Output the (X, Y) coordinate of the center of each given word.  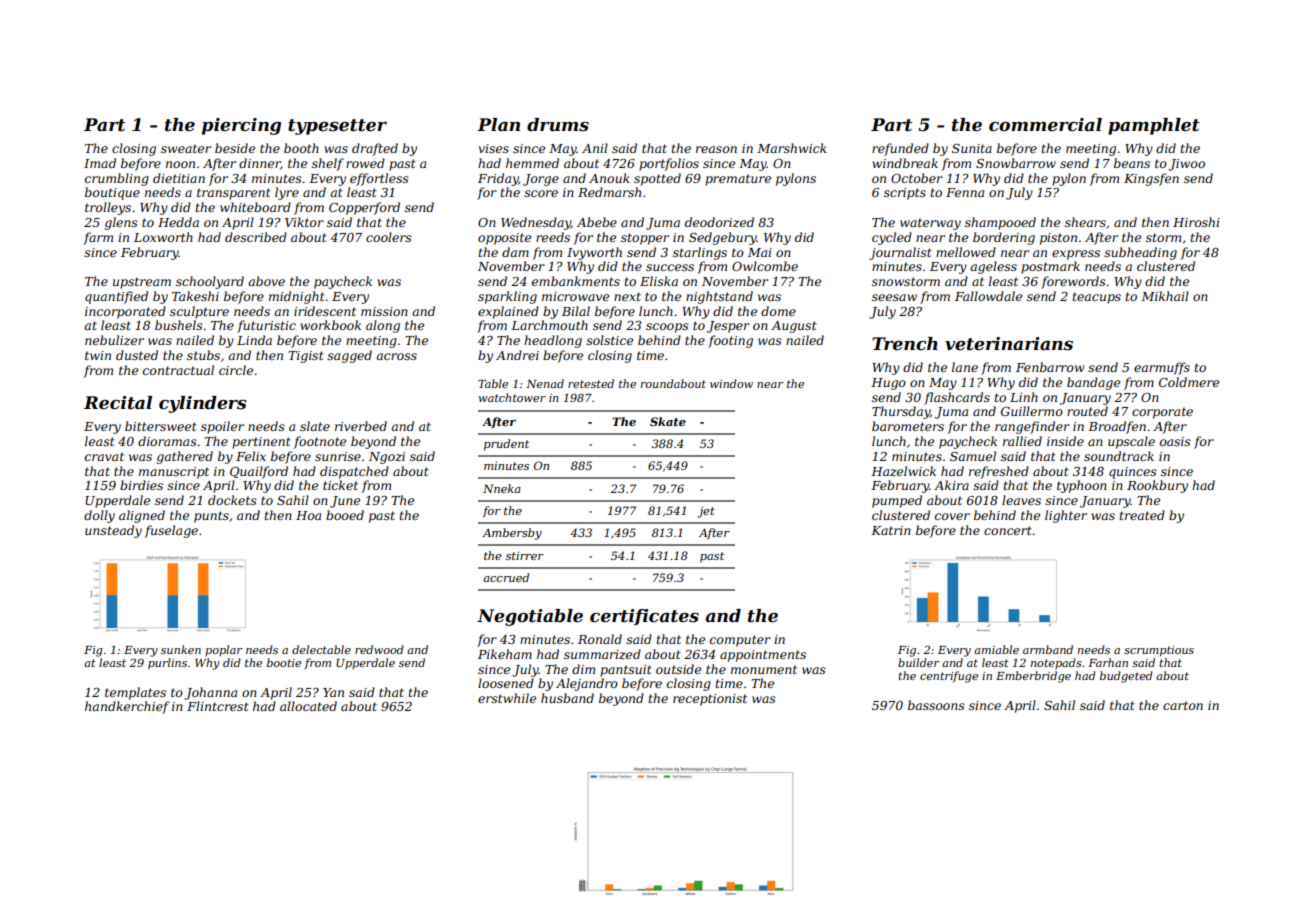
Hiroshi (1196, 222)
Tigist (306, 357)
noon (180, 164)
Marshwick (792, 148)
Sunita (972, 148)
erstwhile (507, 698)
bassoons (936, 705)
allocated (308, 706)
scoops (667, 328)
